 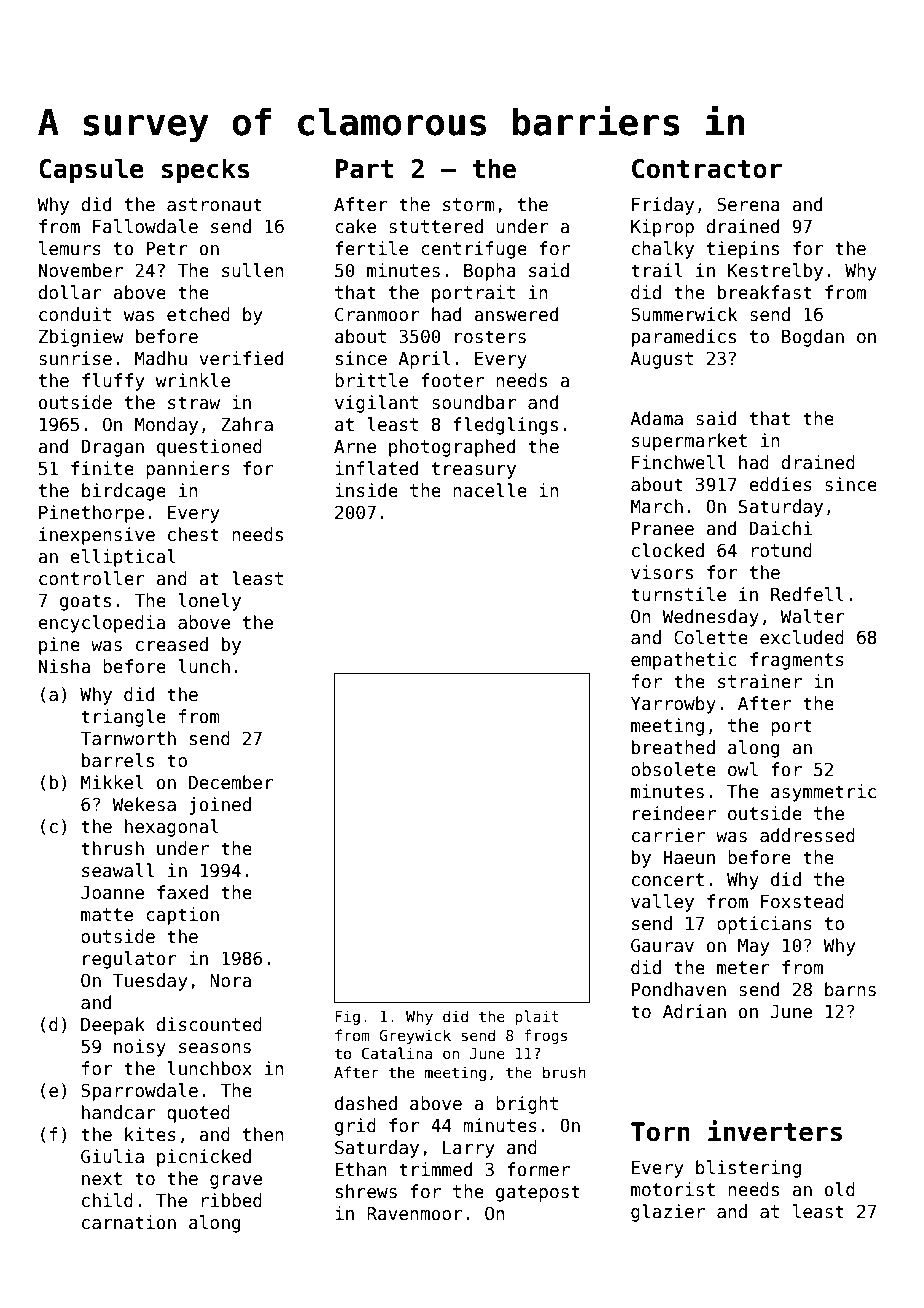 I want to click on Contractor, so click(x=707, y=169).
